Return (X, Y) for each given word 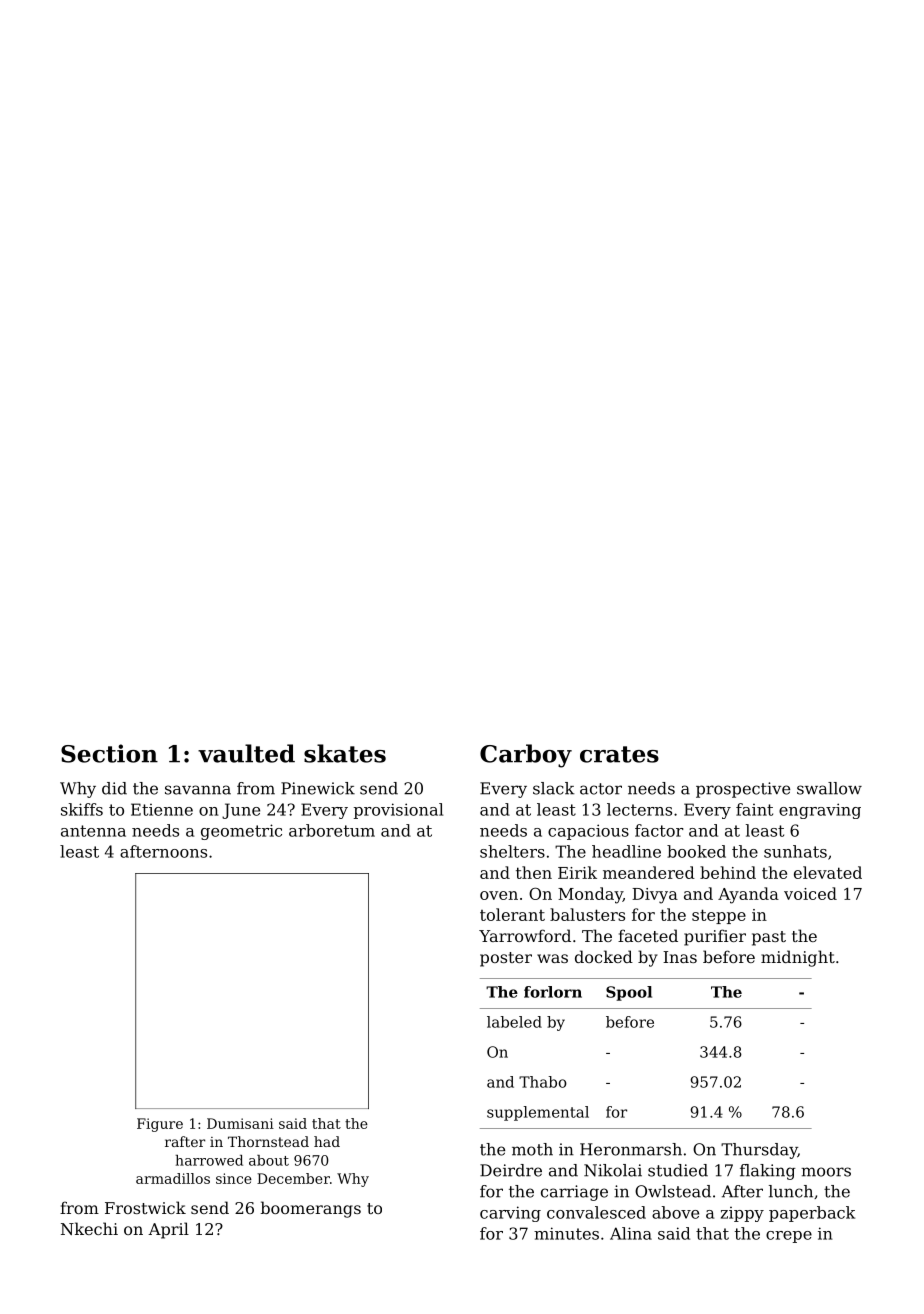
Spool (629, 993)
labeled (514, 1022)
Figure (160, 1125)
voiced (810, 893)
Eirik (577, 872)
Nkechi (89, 1228)
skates (345, 753)
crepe (789, 1237)
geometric (241, 832)
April (168, 1230)
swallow (829, 788)
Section (109, 753)
